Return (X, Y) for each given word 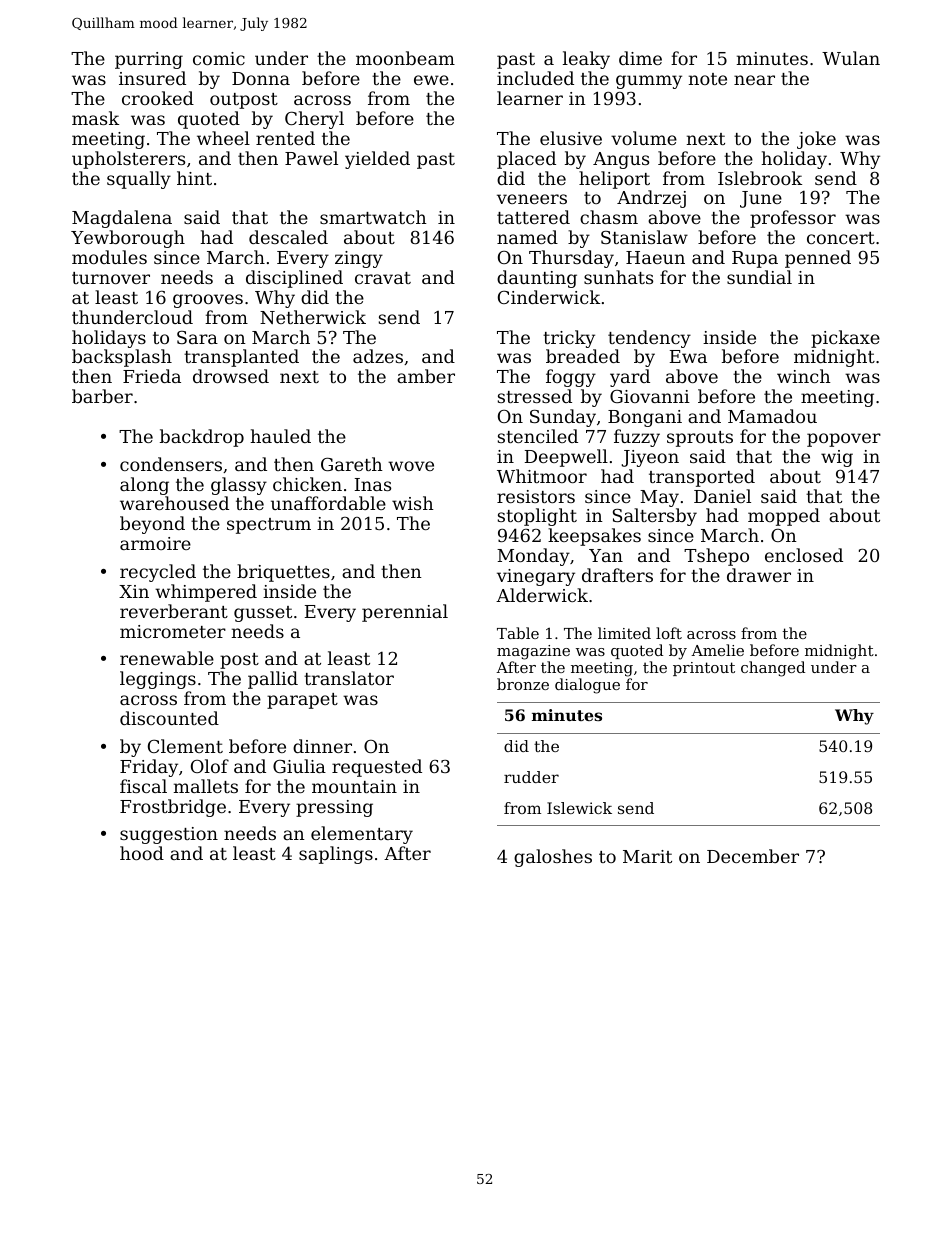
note (708, 79)
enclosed (804, 555)
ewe (431, 80)
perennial (405, 613)
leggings (158, 680)
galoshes (553, 858)
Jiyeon (650, 458)
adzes (378, 356)
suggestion (169, 835)
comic (219, 58)
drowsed (231, 376)
